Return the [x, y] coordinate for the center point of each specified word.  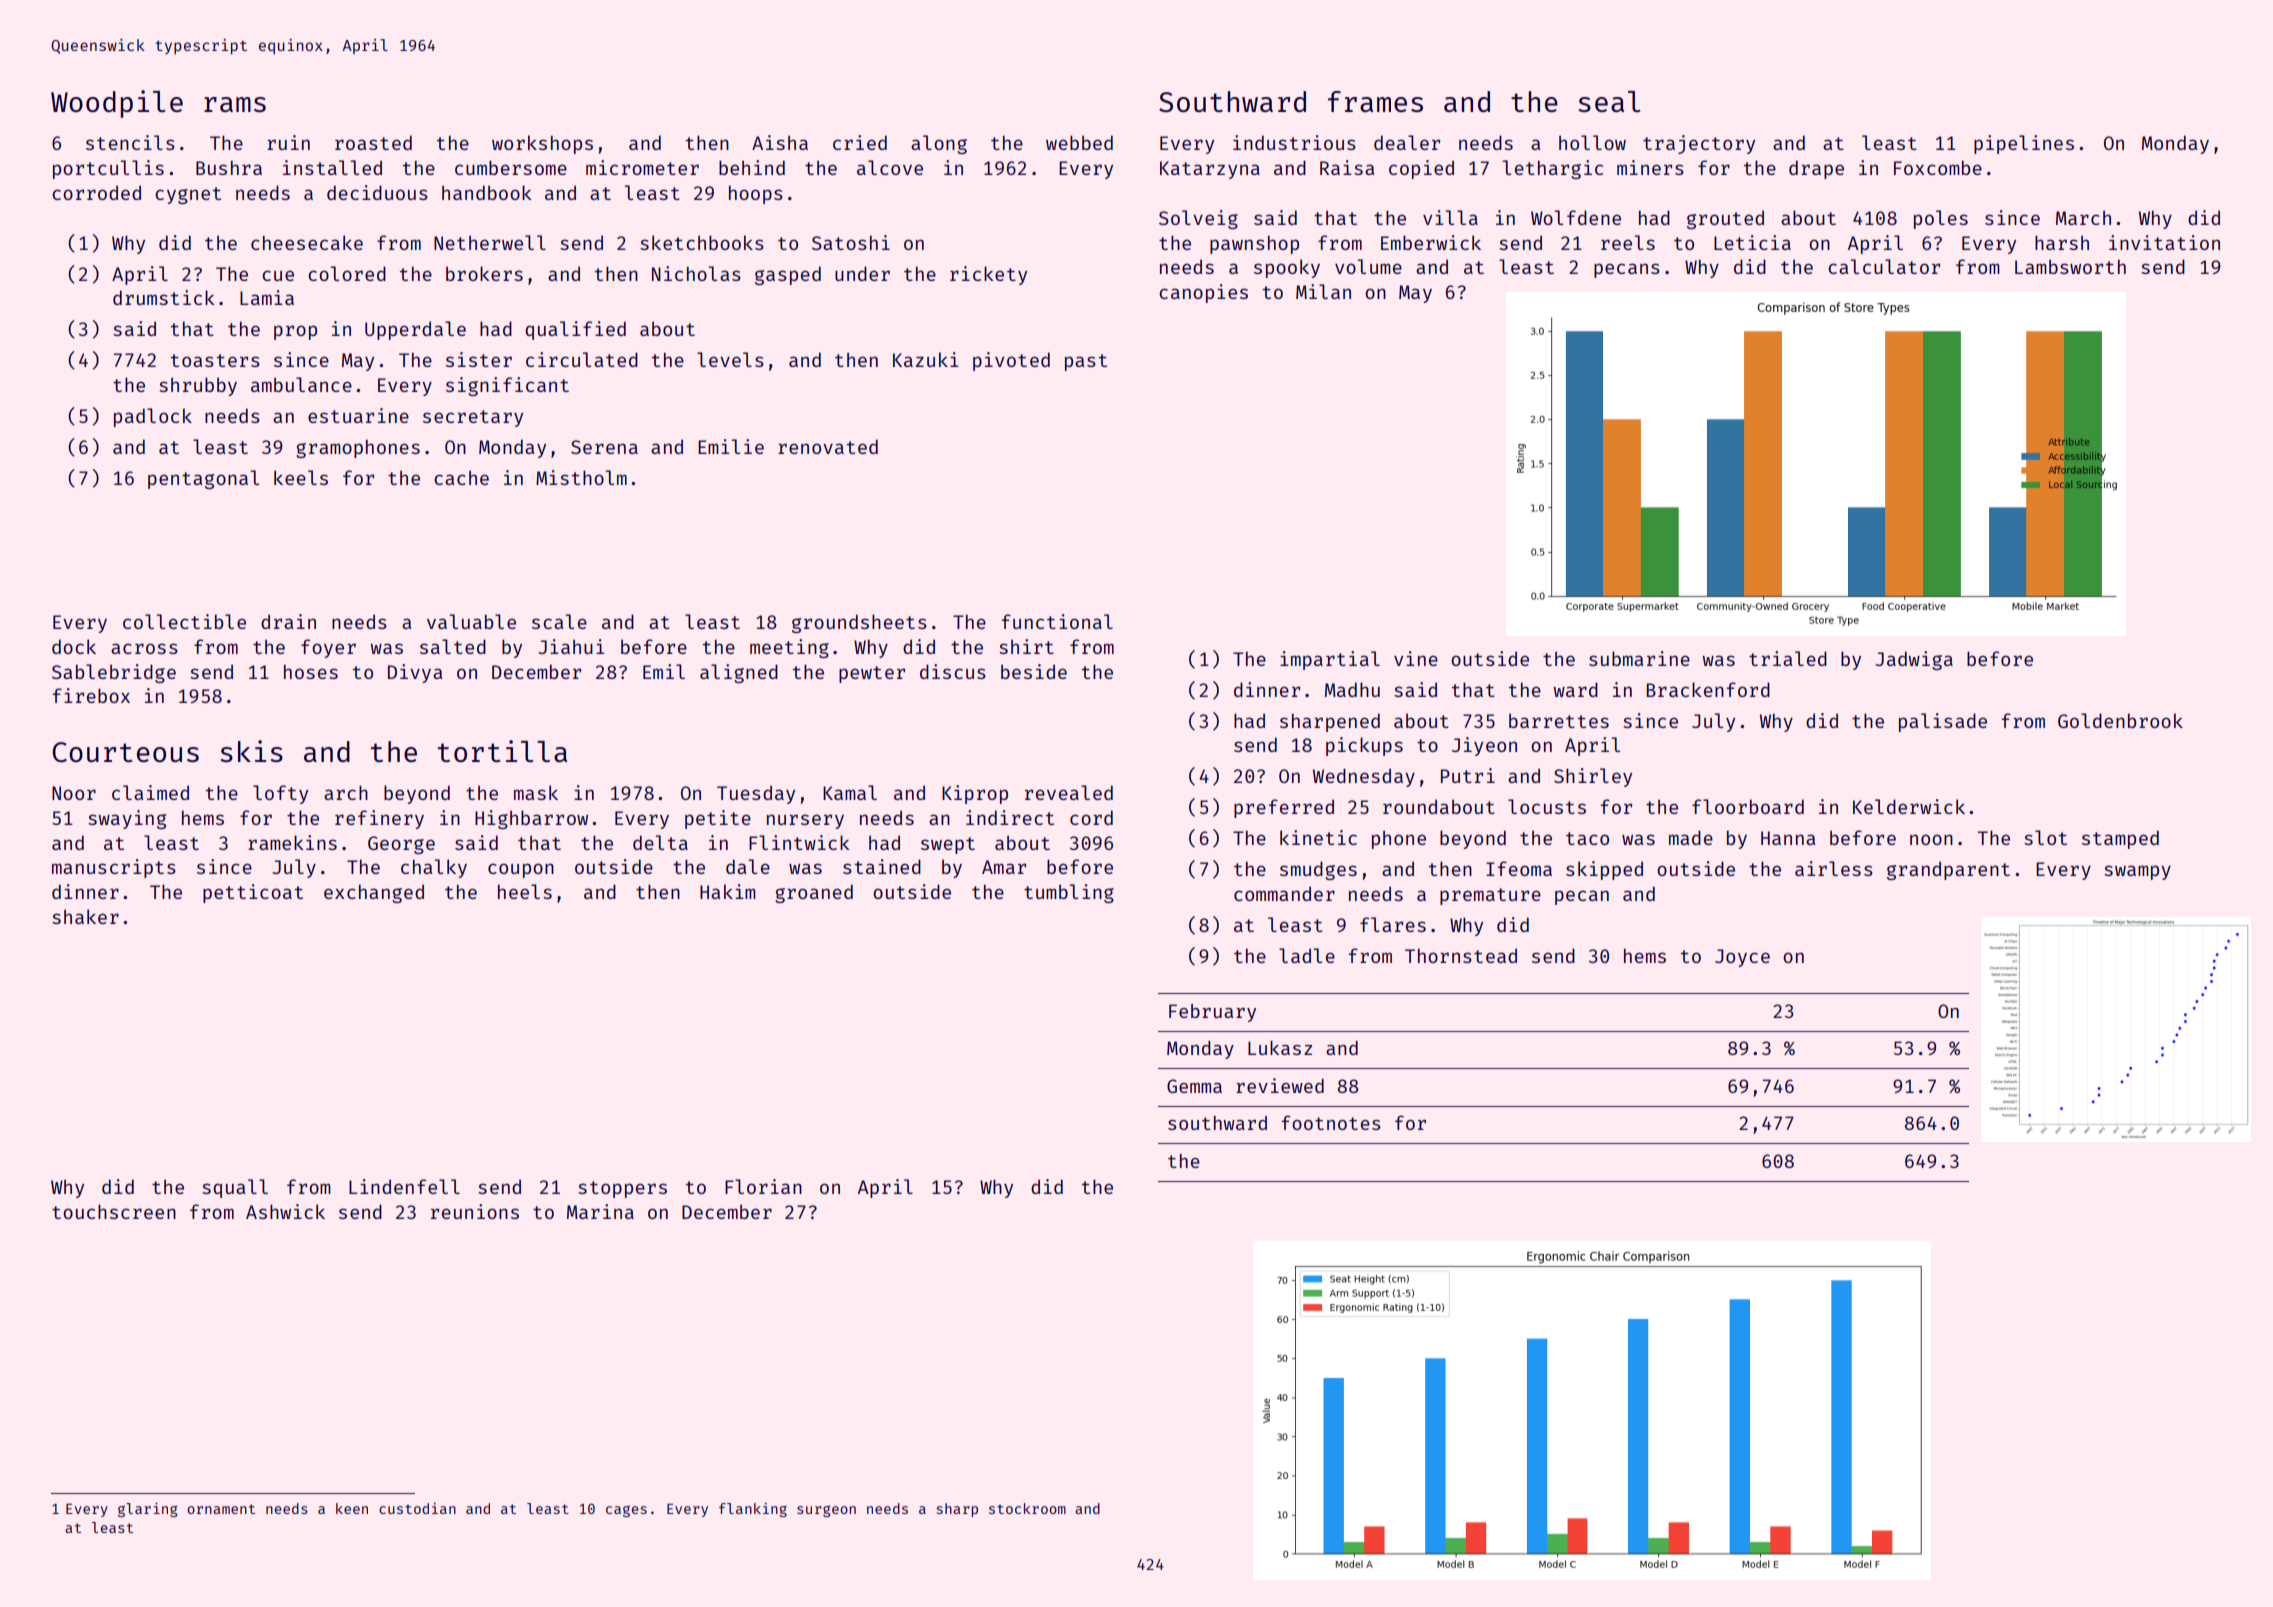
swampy [2137, 872]
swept [948, 845]
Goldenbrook [2120, 720]
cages [626, 1511]
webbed [1079, 142]
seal [1609, 101]
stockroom [1027, 1508]
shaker [85, 916]
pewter [872, 674]
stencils [130, 142]
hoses [311, 672]
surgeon [826, 1511]
